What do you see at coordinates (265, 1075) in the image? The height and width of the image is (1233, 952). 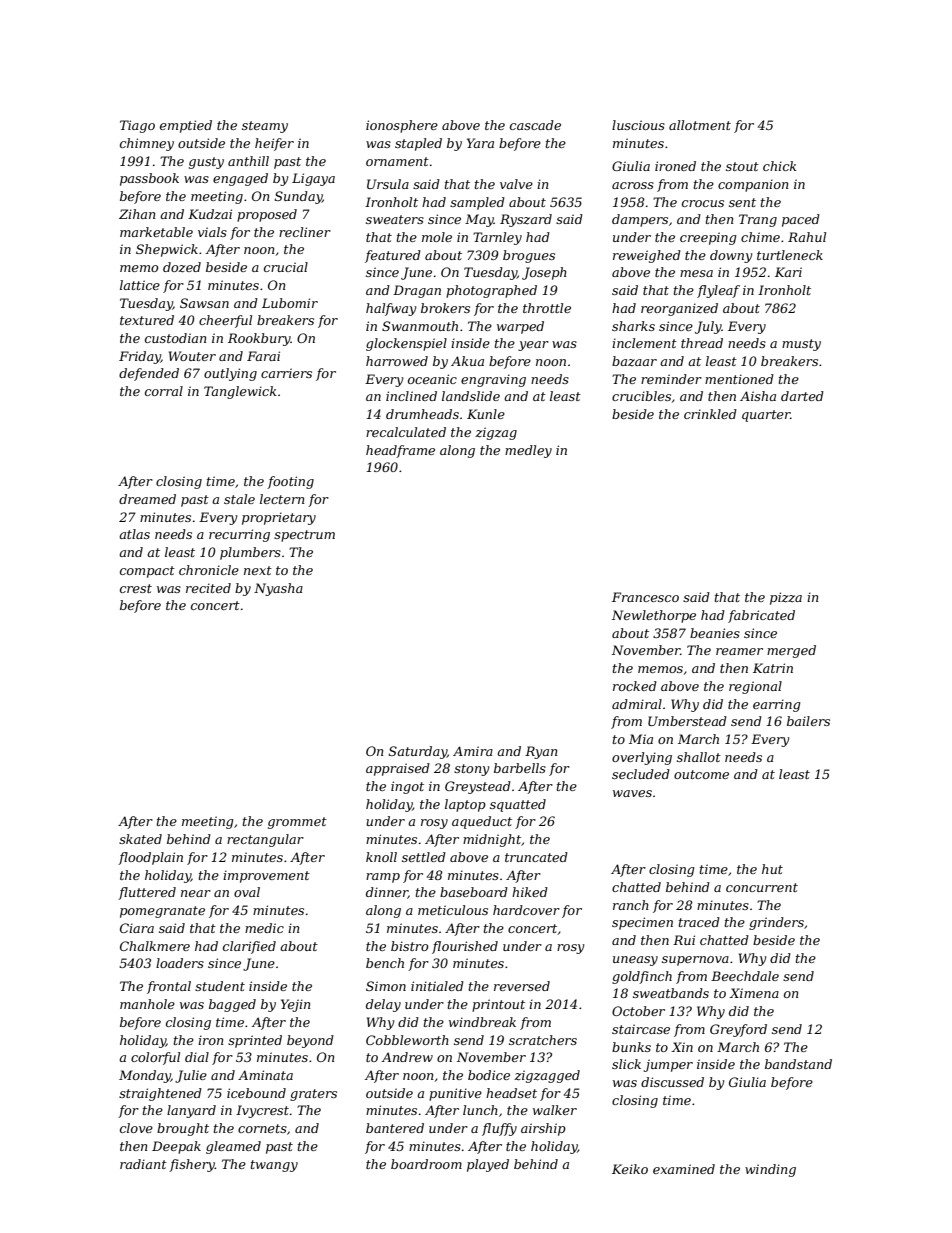 I see `Aminata` at bounding box center [265, 1075].
